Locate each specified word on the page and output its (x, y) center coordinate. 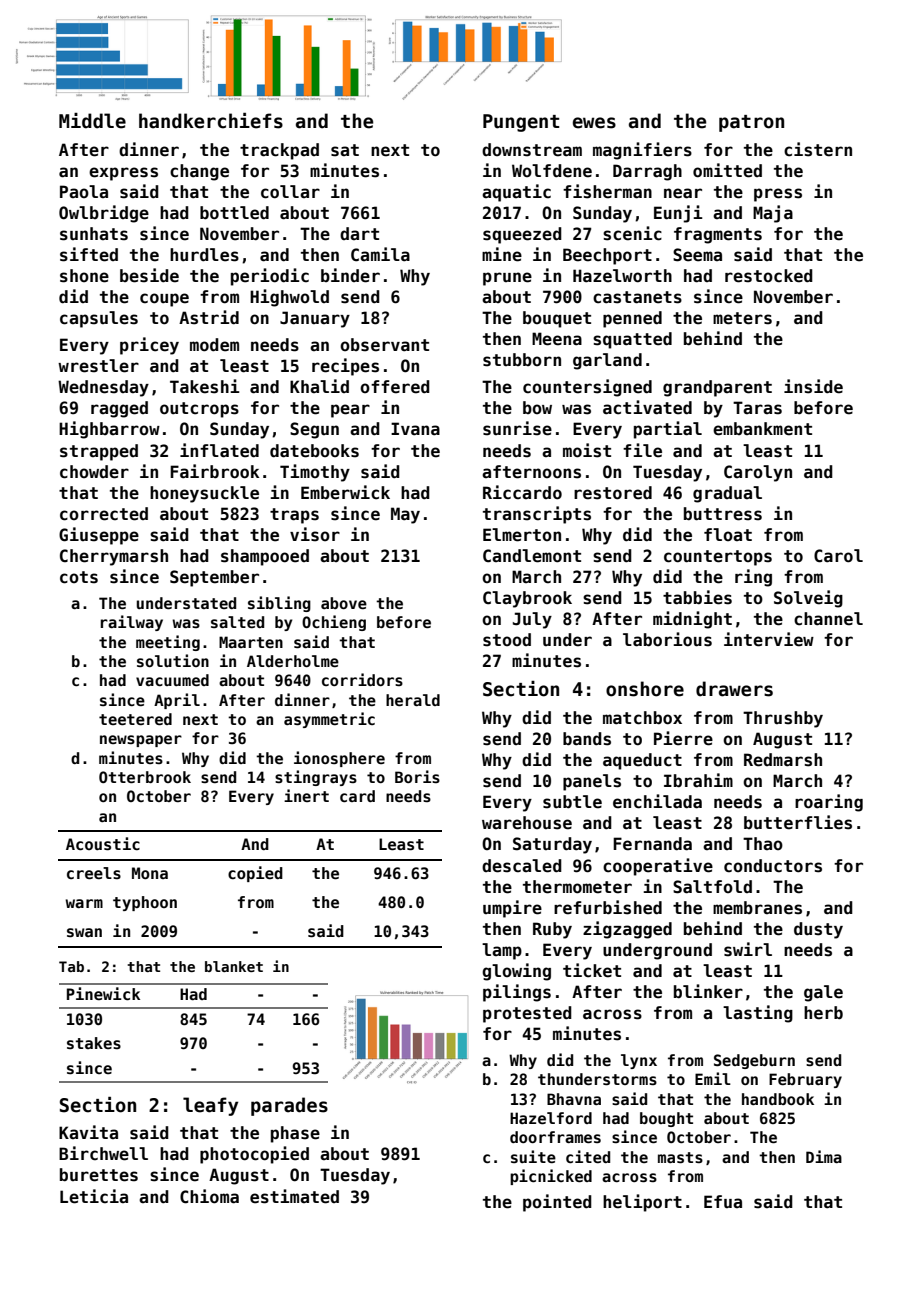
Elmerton (522, 535)
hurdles (204, 255)
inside (813, 386)
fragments (718, 235)
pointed (557, 1203)
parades (289, 1106)
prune (507, 279)
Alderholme (293, 661)
